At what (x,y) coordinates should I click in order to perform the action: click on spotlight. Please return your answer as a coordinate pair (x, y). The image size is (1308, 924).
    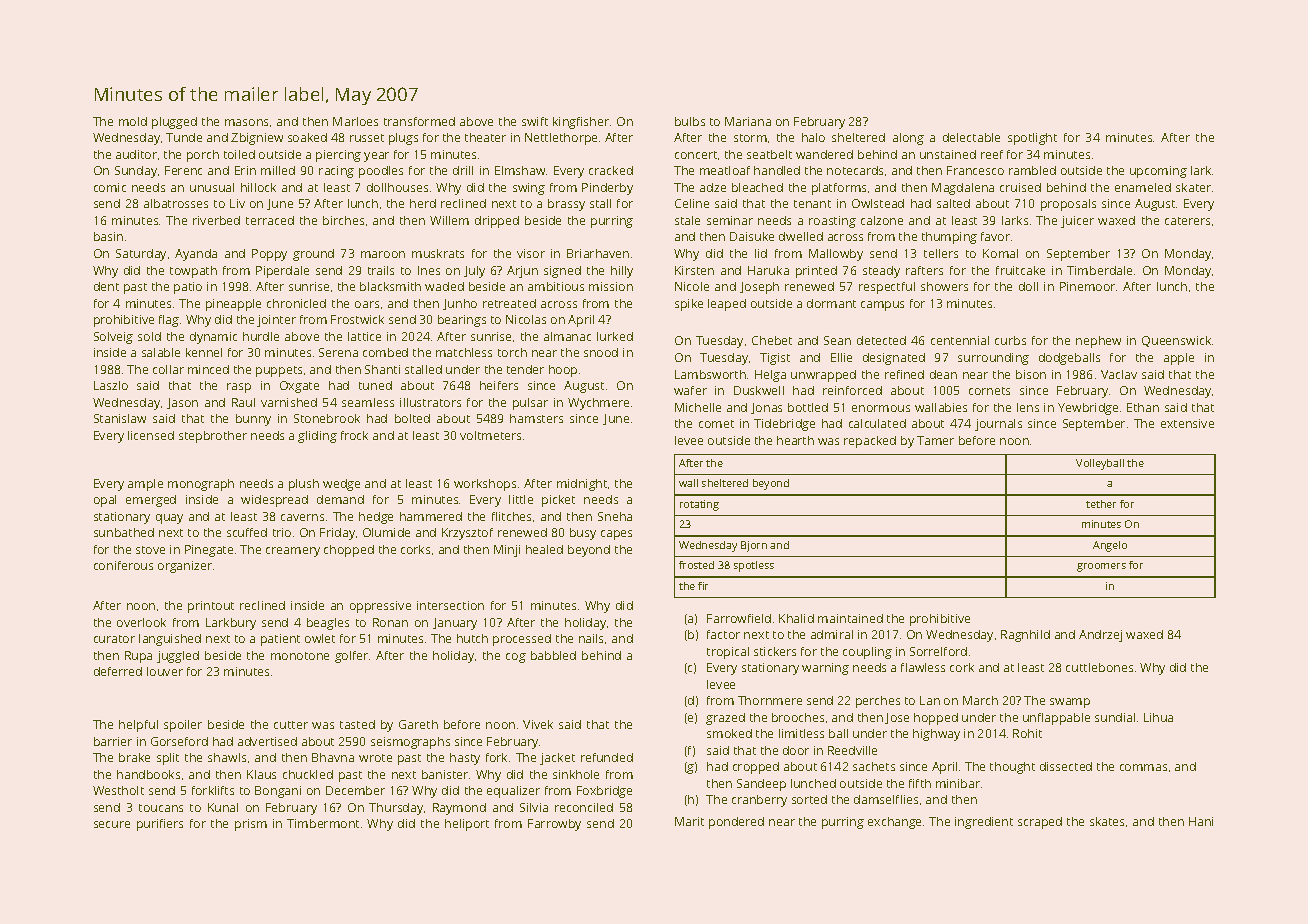
    Looking at the image, I should click on (1032, 139).
